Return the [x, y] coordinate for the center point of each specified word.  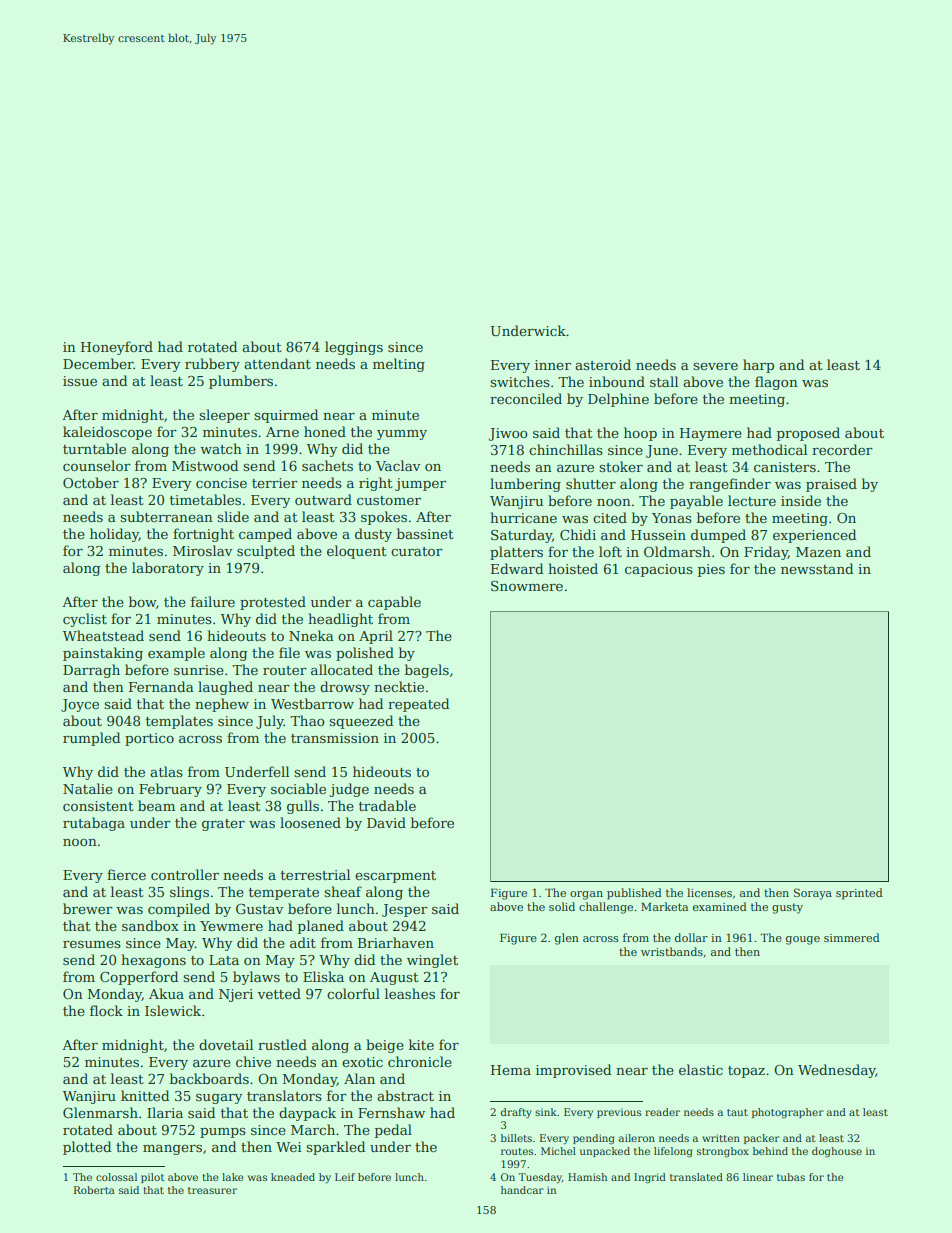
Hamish [587, 1177]
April [376, 637]
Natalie [88, 788]
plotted [87, 1148]
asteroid [603, 364]
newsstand [817, 568]
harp [758, 366]
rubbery [212, 365]
